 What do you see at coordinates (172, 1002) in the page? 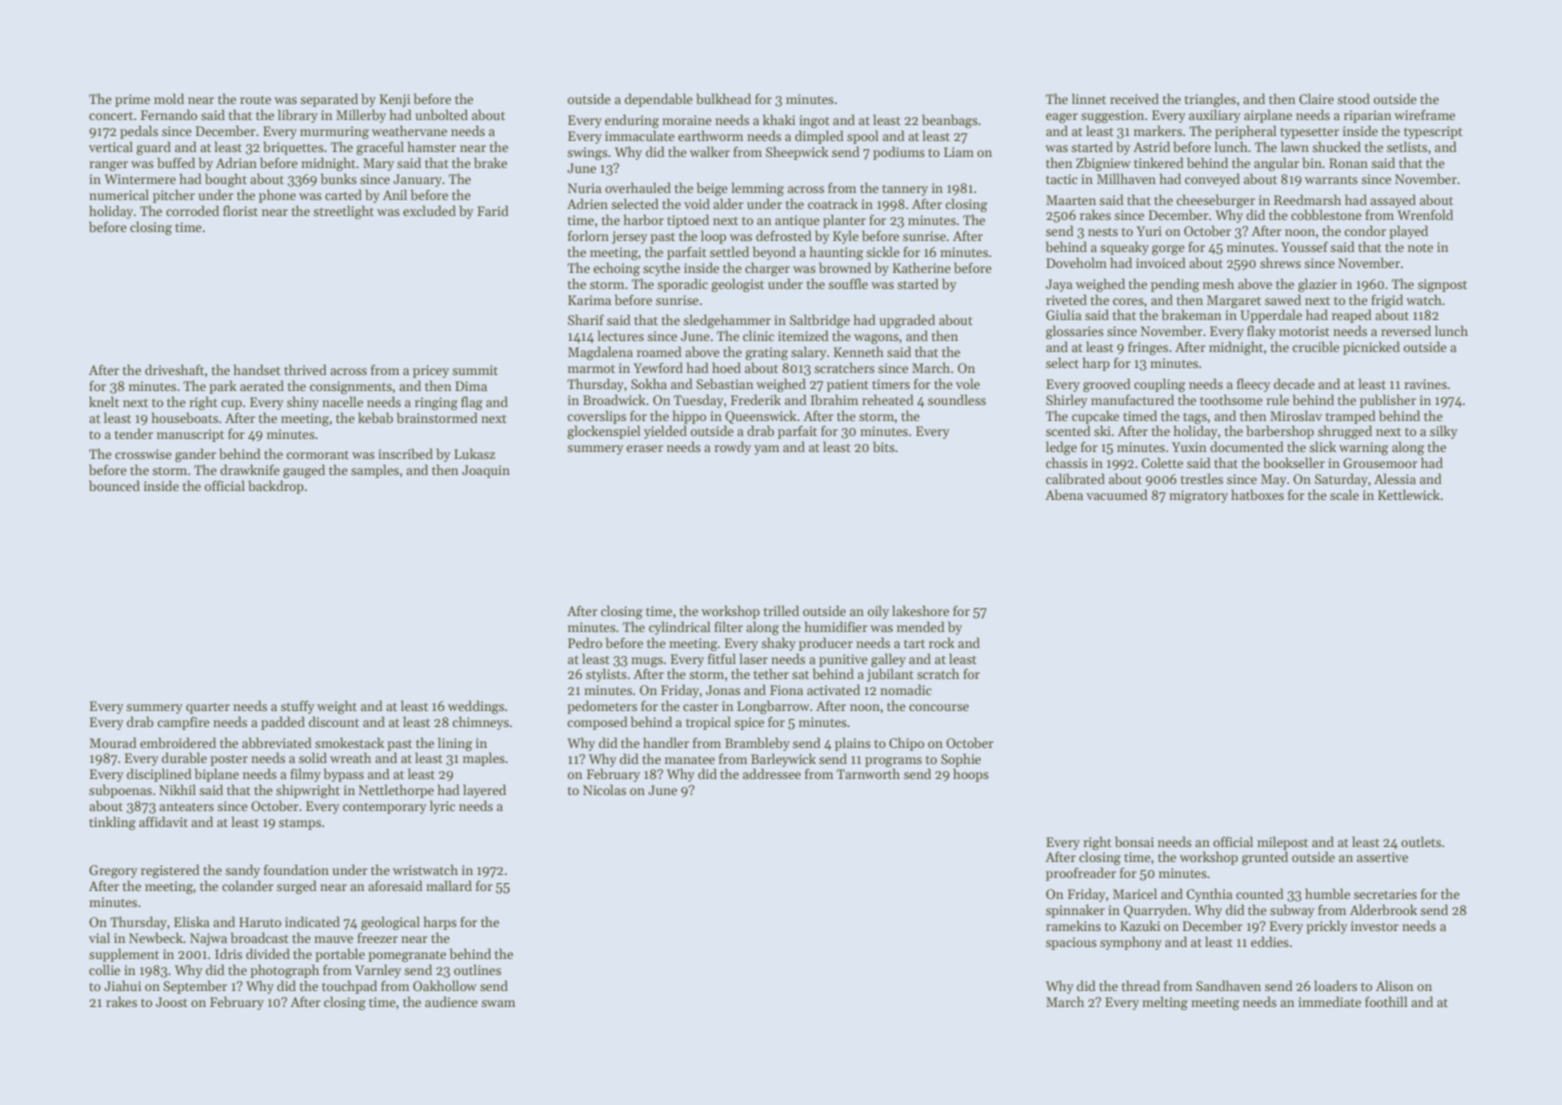
I see `Joost` at bounding box center [172, 1002].
